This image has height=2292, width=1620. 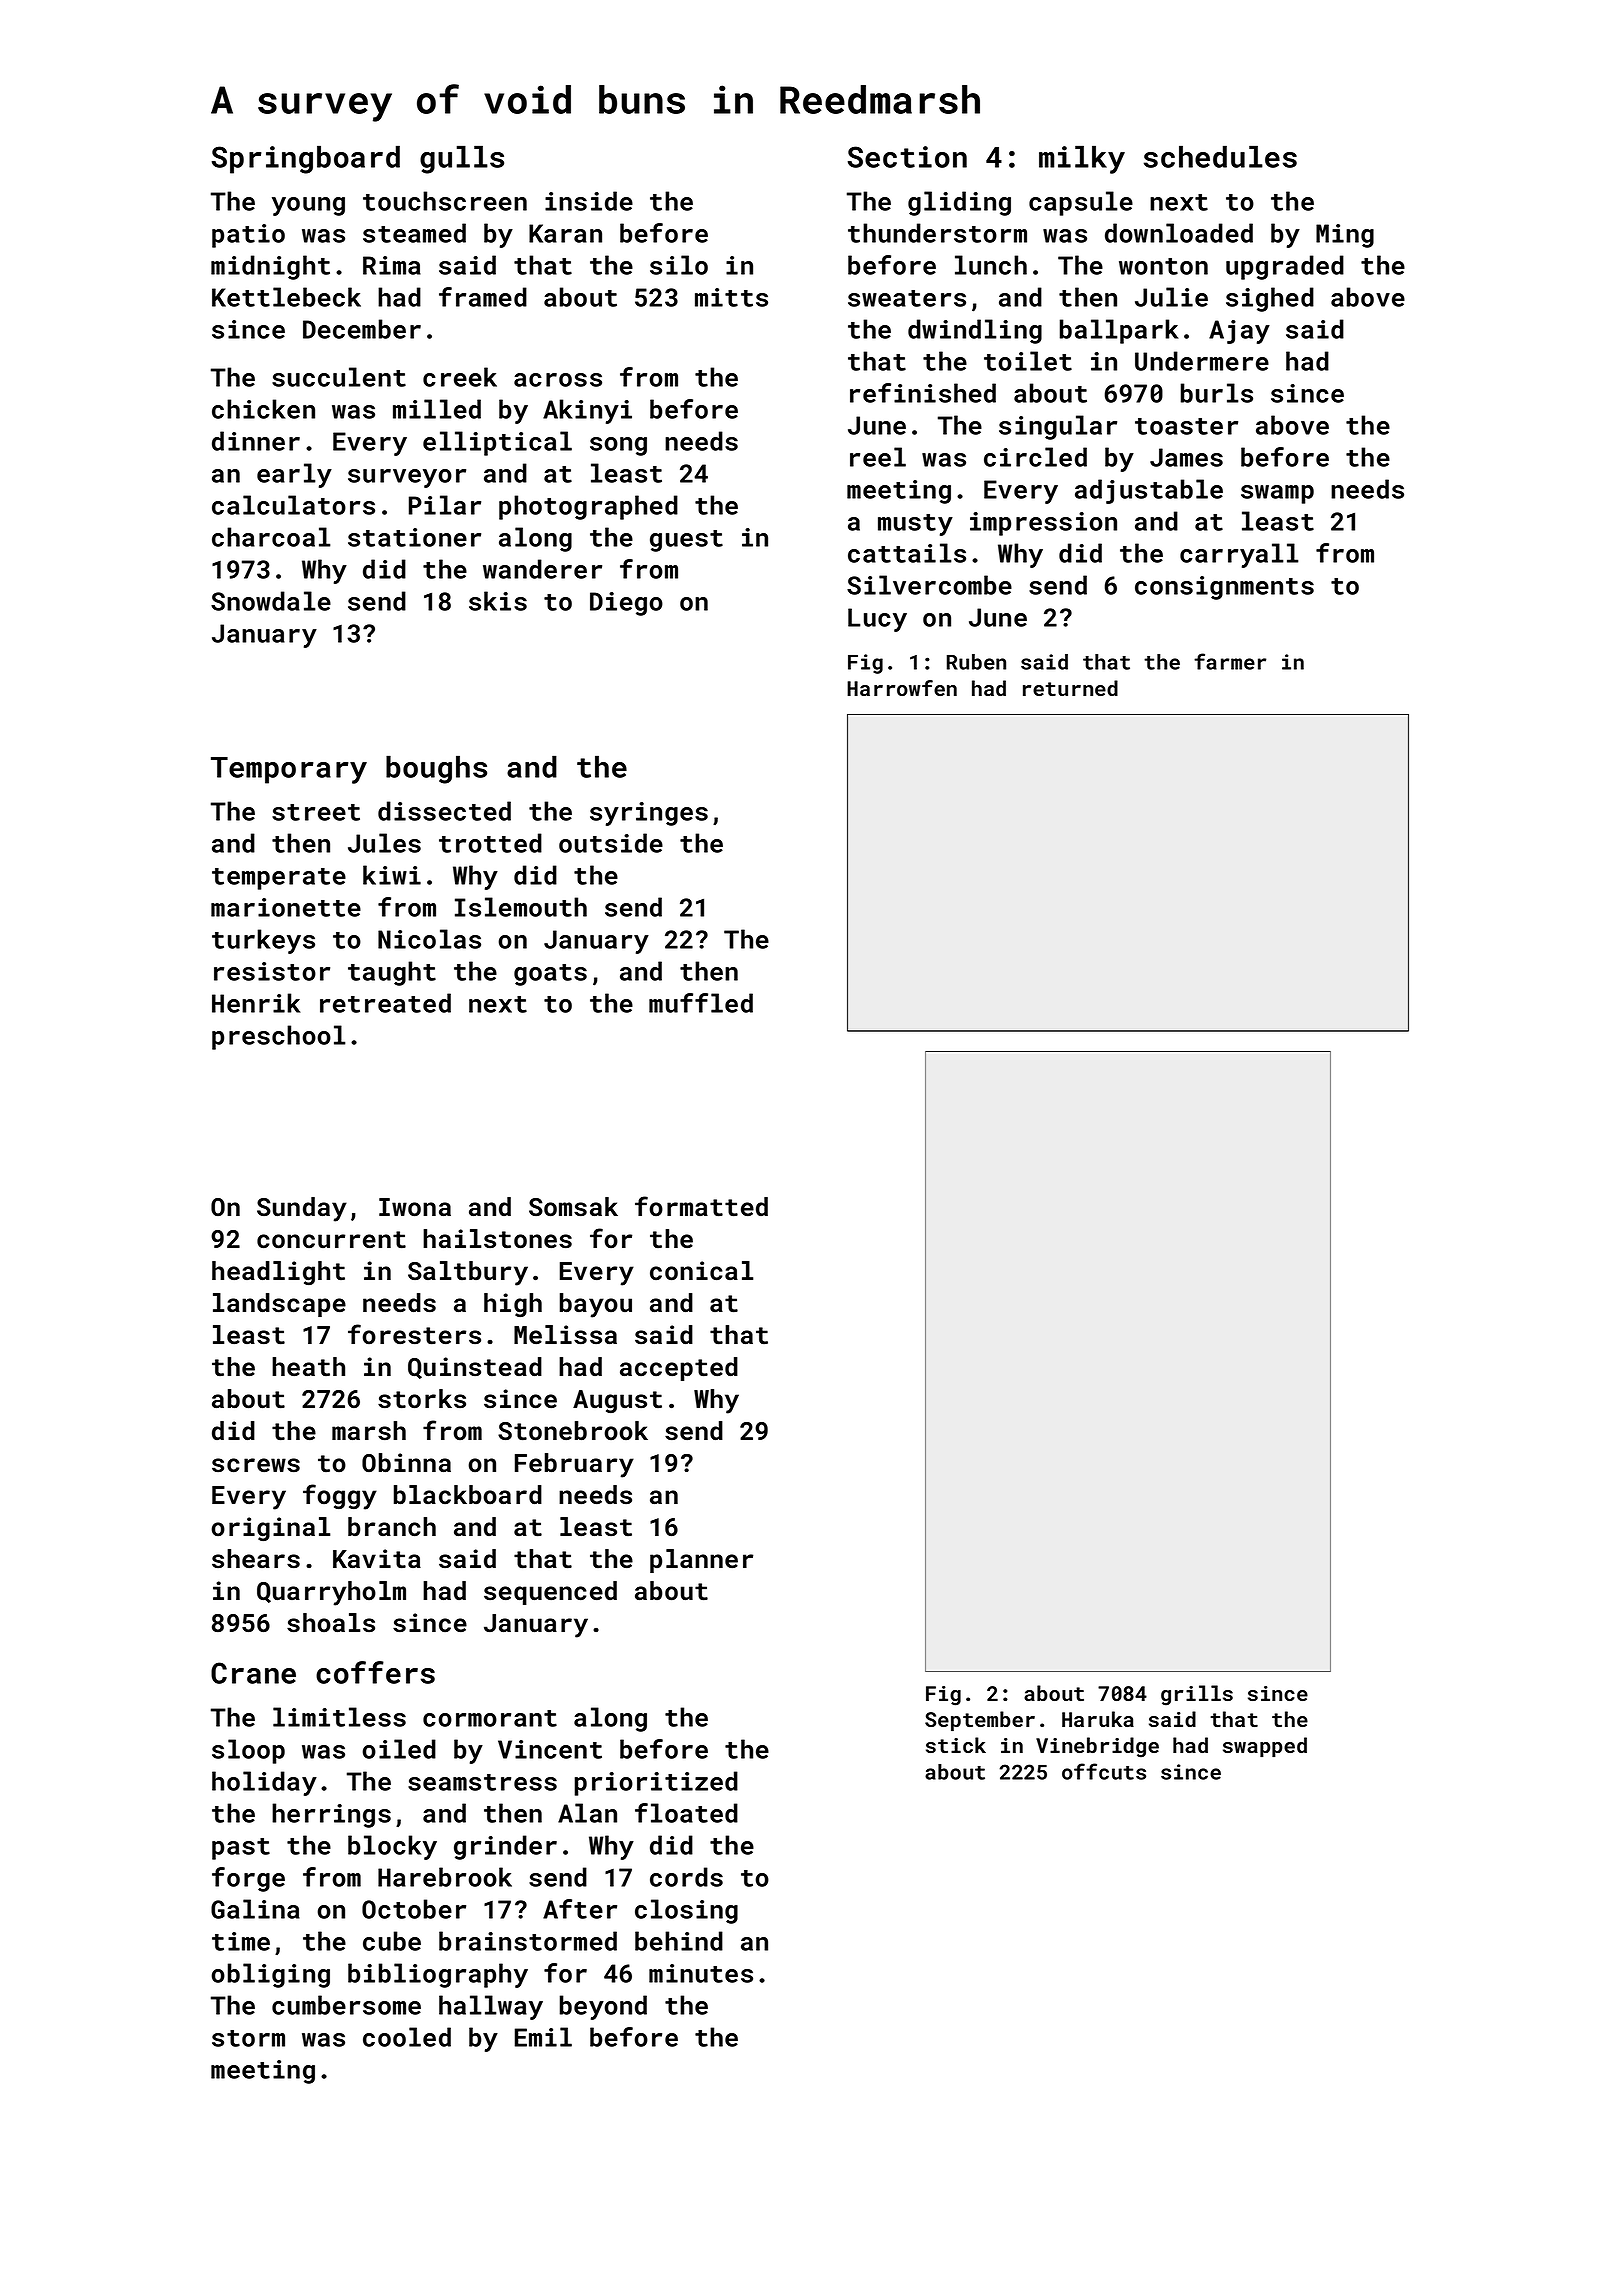 What do you see at coordinates (306, 159) in the image?
I see `Springboard` at bounding box center [306, 159].
